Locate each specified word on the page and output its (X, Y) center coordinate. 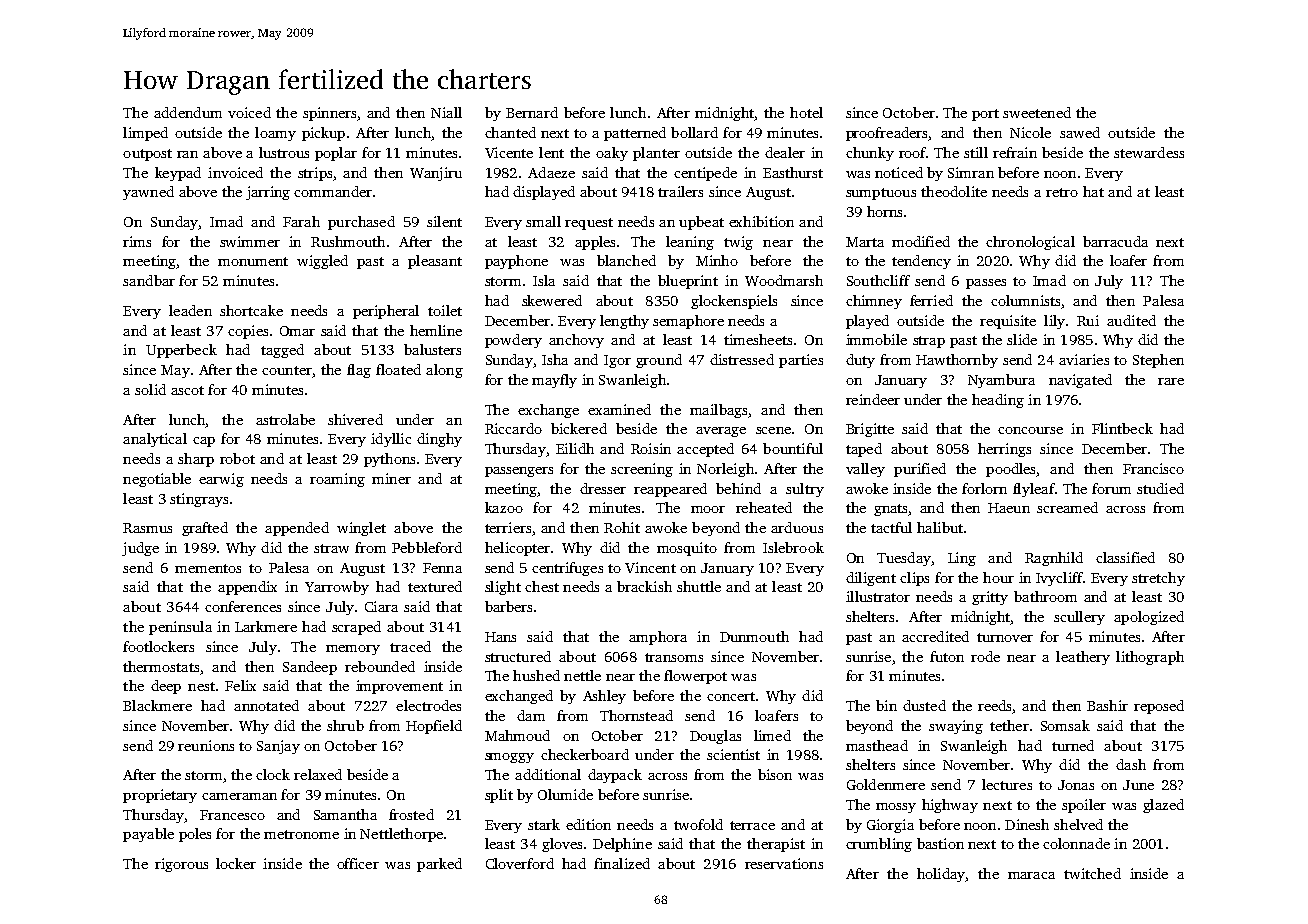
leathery (1083, 658)
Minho (717, 260)
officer (358, 863)
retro (1062, 192)
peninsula (180, 628)
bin (886, 705)
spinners (329, 114)
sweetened (1037, 112)
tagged (282, 351)
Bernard (532, 112)
